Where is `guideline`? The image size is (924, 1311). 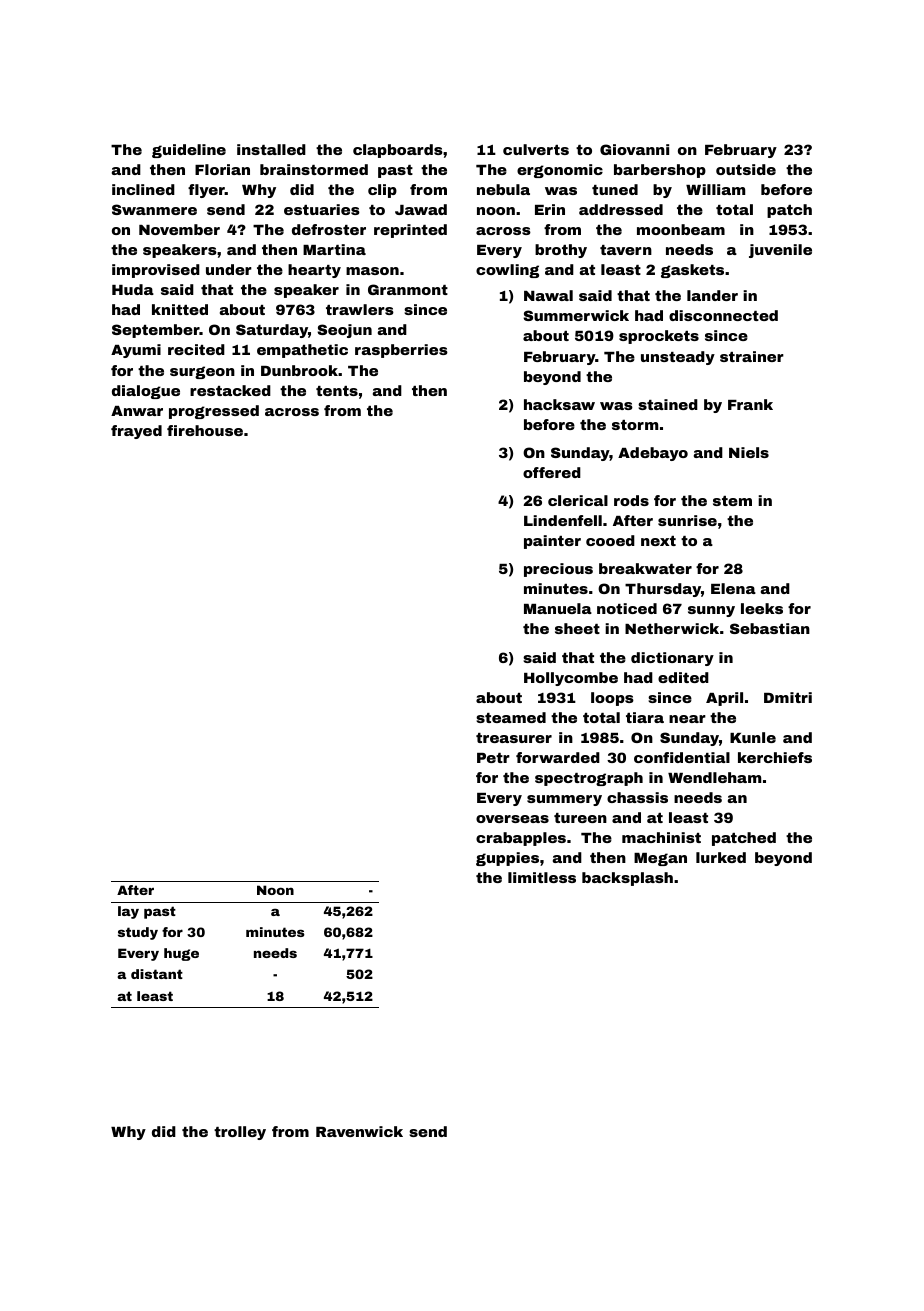
guideline is located at coordinates (189, 151).
